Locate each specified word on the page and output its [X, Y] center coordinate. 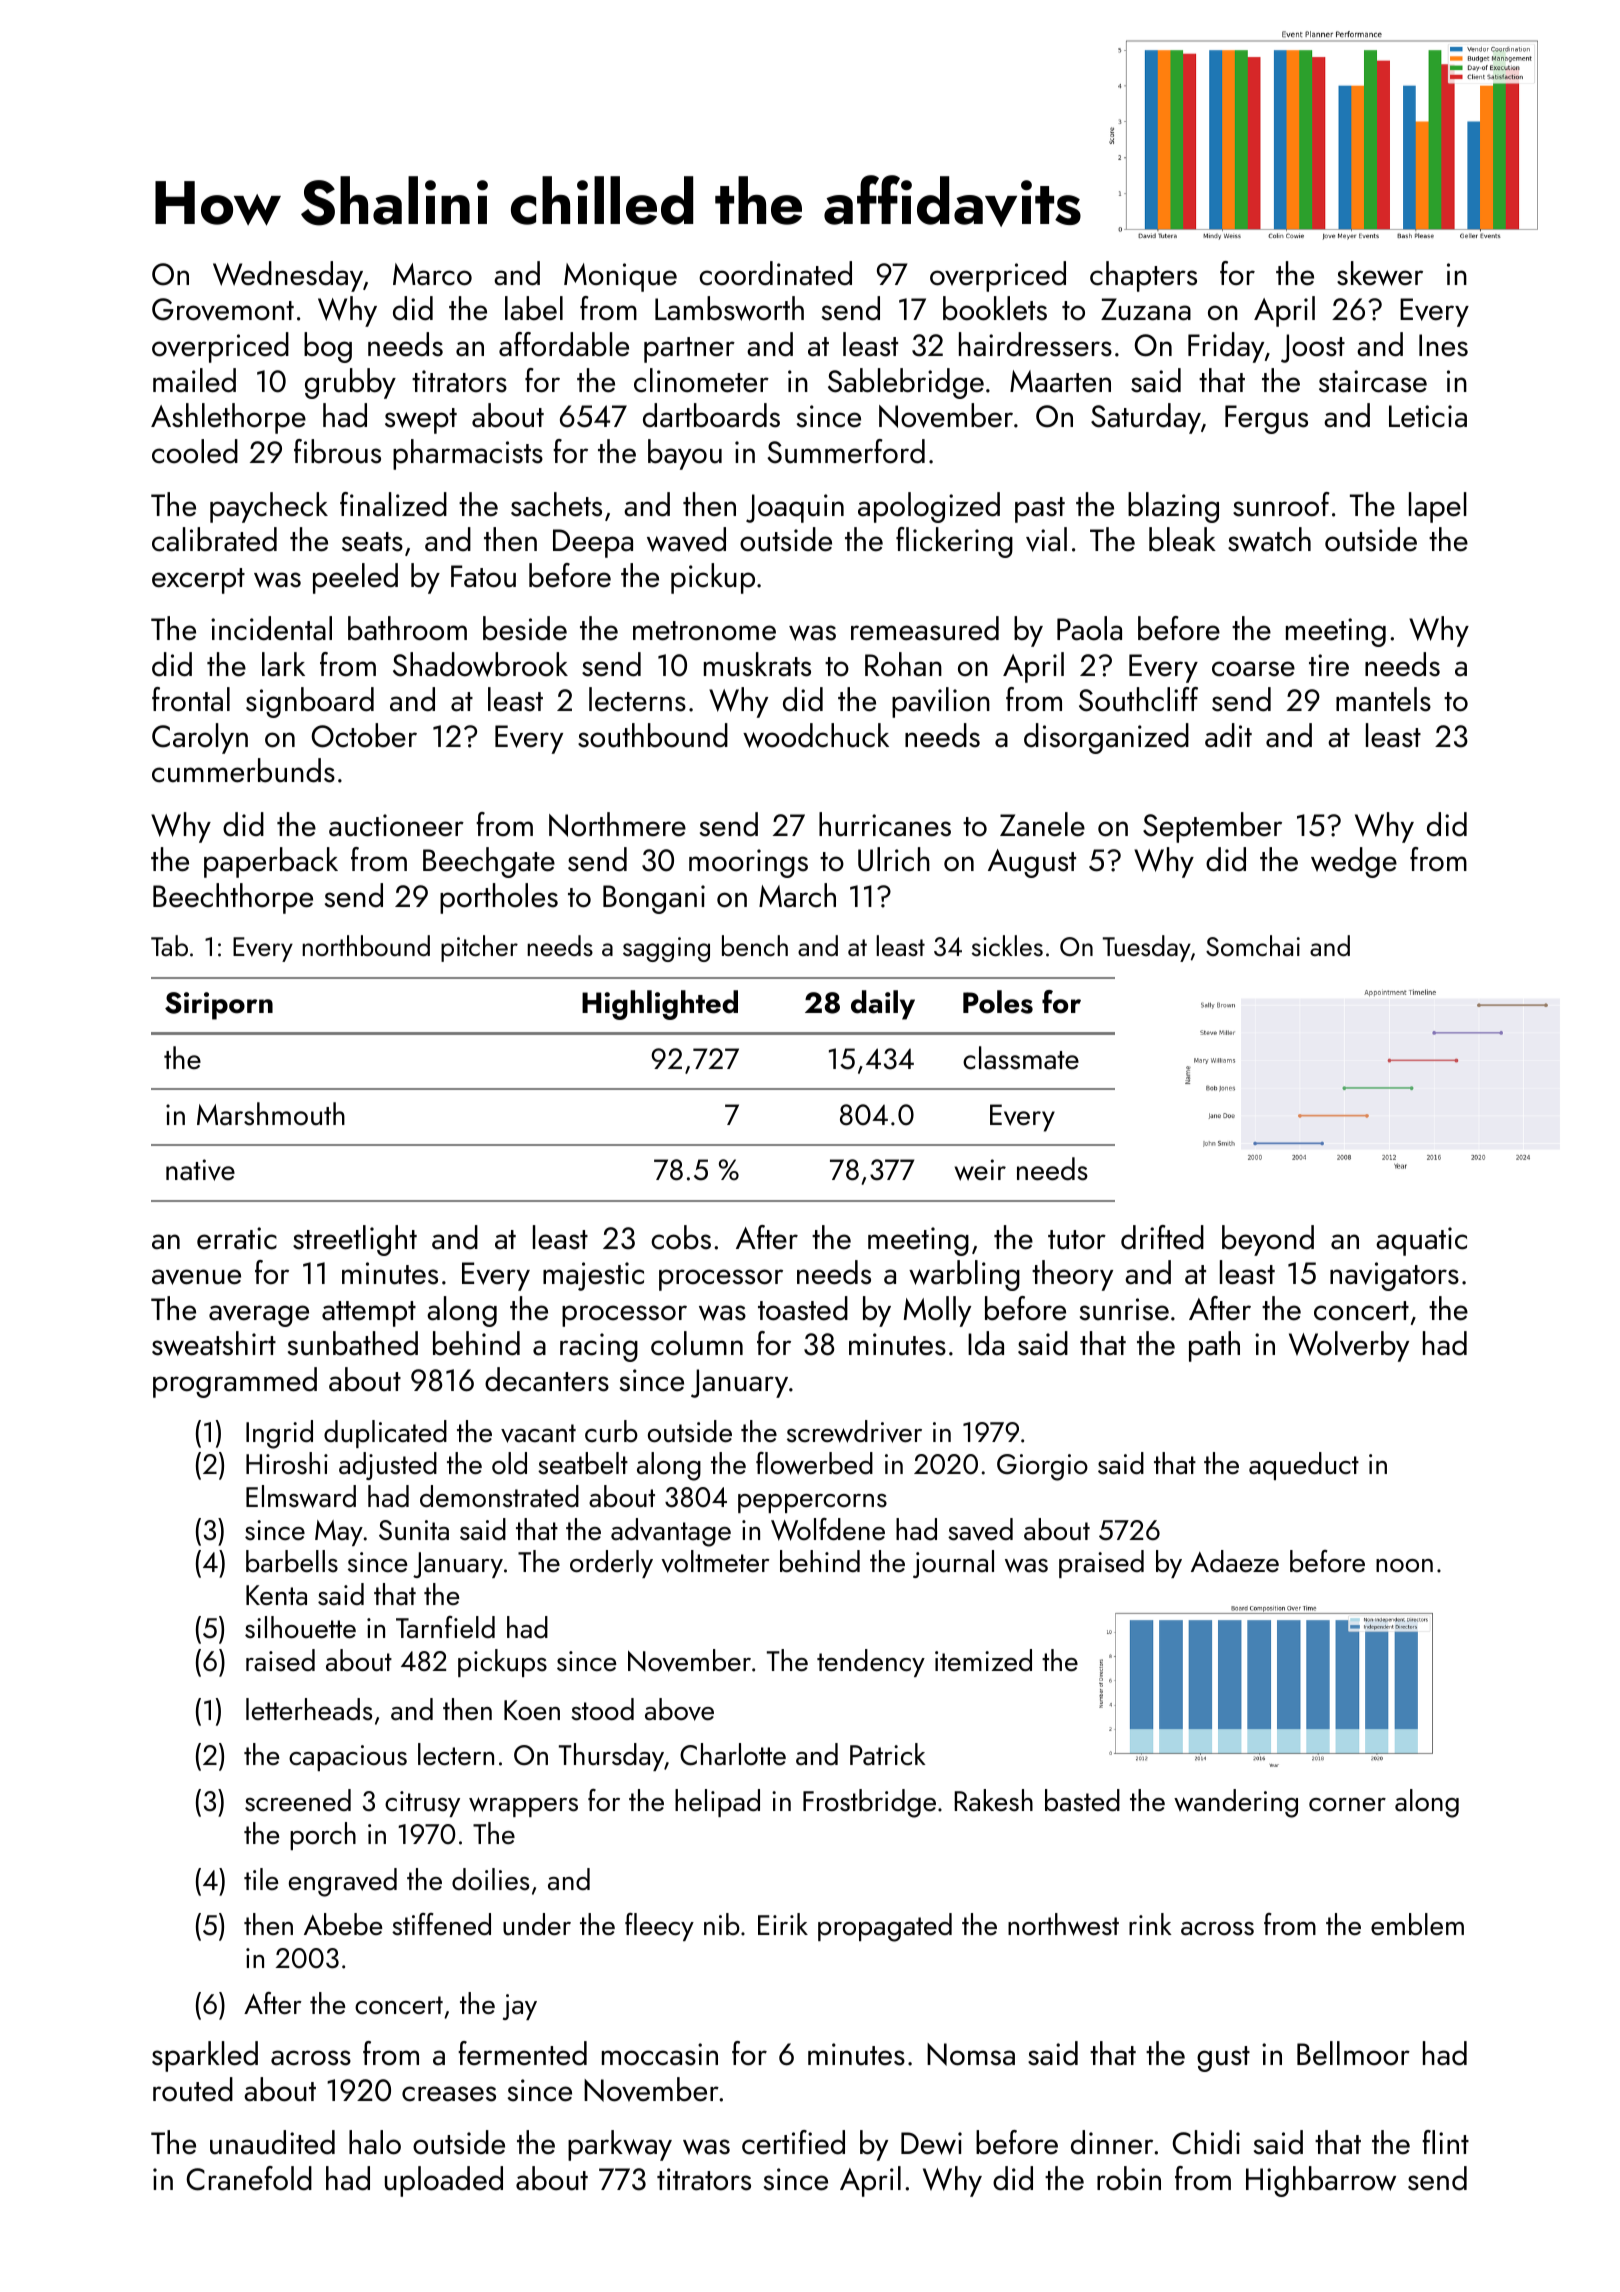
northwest [1063, 1924]
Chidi [1206, 2142]
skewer [1380, 273]
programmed [235, 1382]
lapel [1438, 507]
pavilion [941, 702]
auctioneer [396, 825]
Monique [620, 277]
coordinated [775, 273]
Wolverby [1349, 1346]
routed [193, 2089]
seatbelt [583, 1463]
